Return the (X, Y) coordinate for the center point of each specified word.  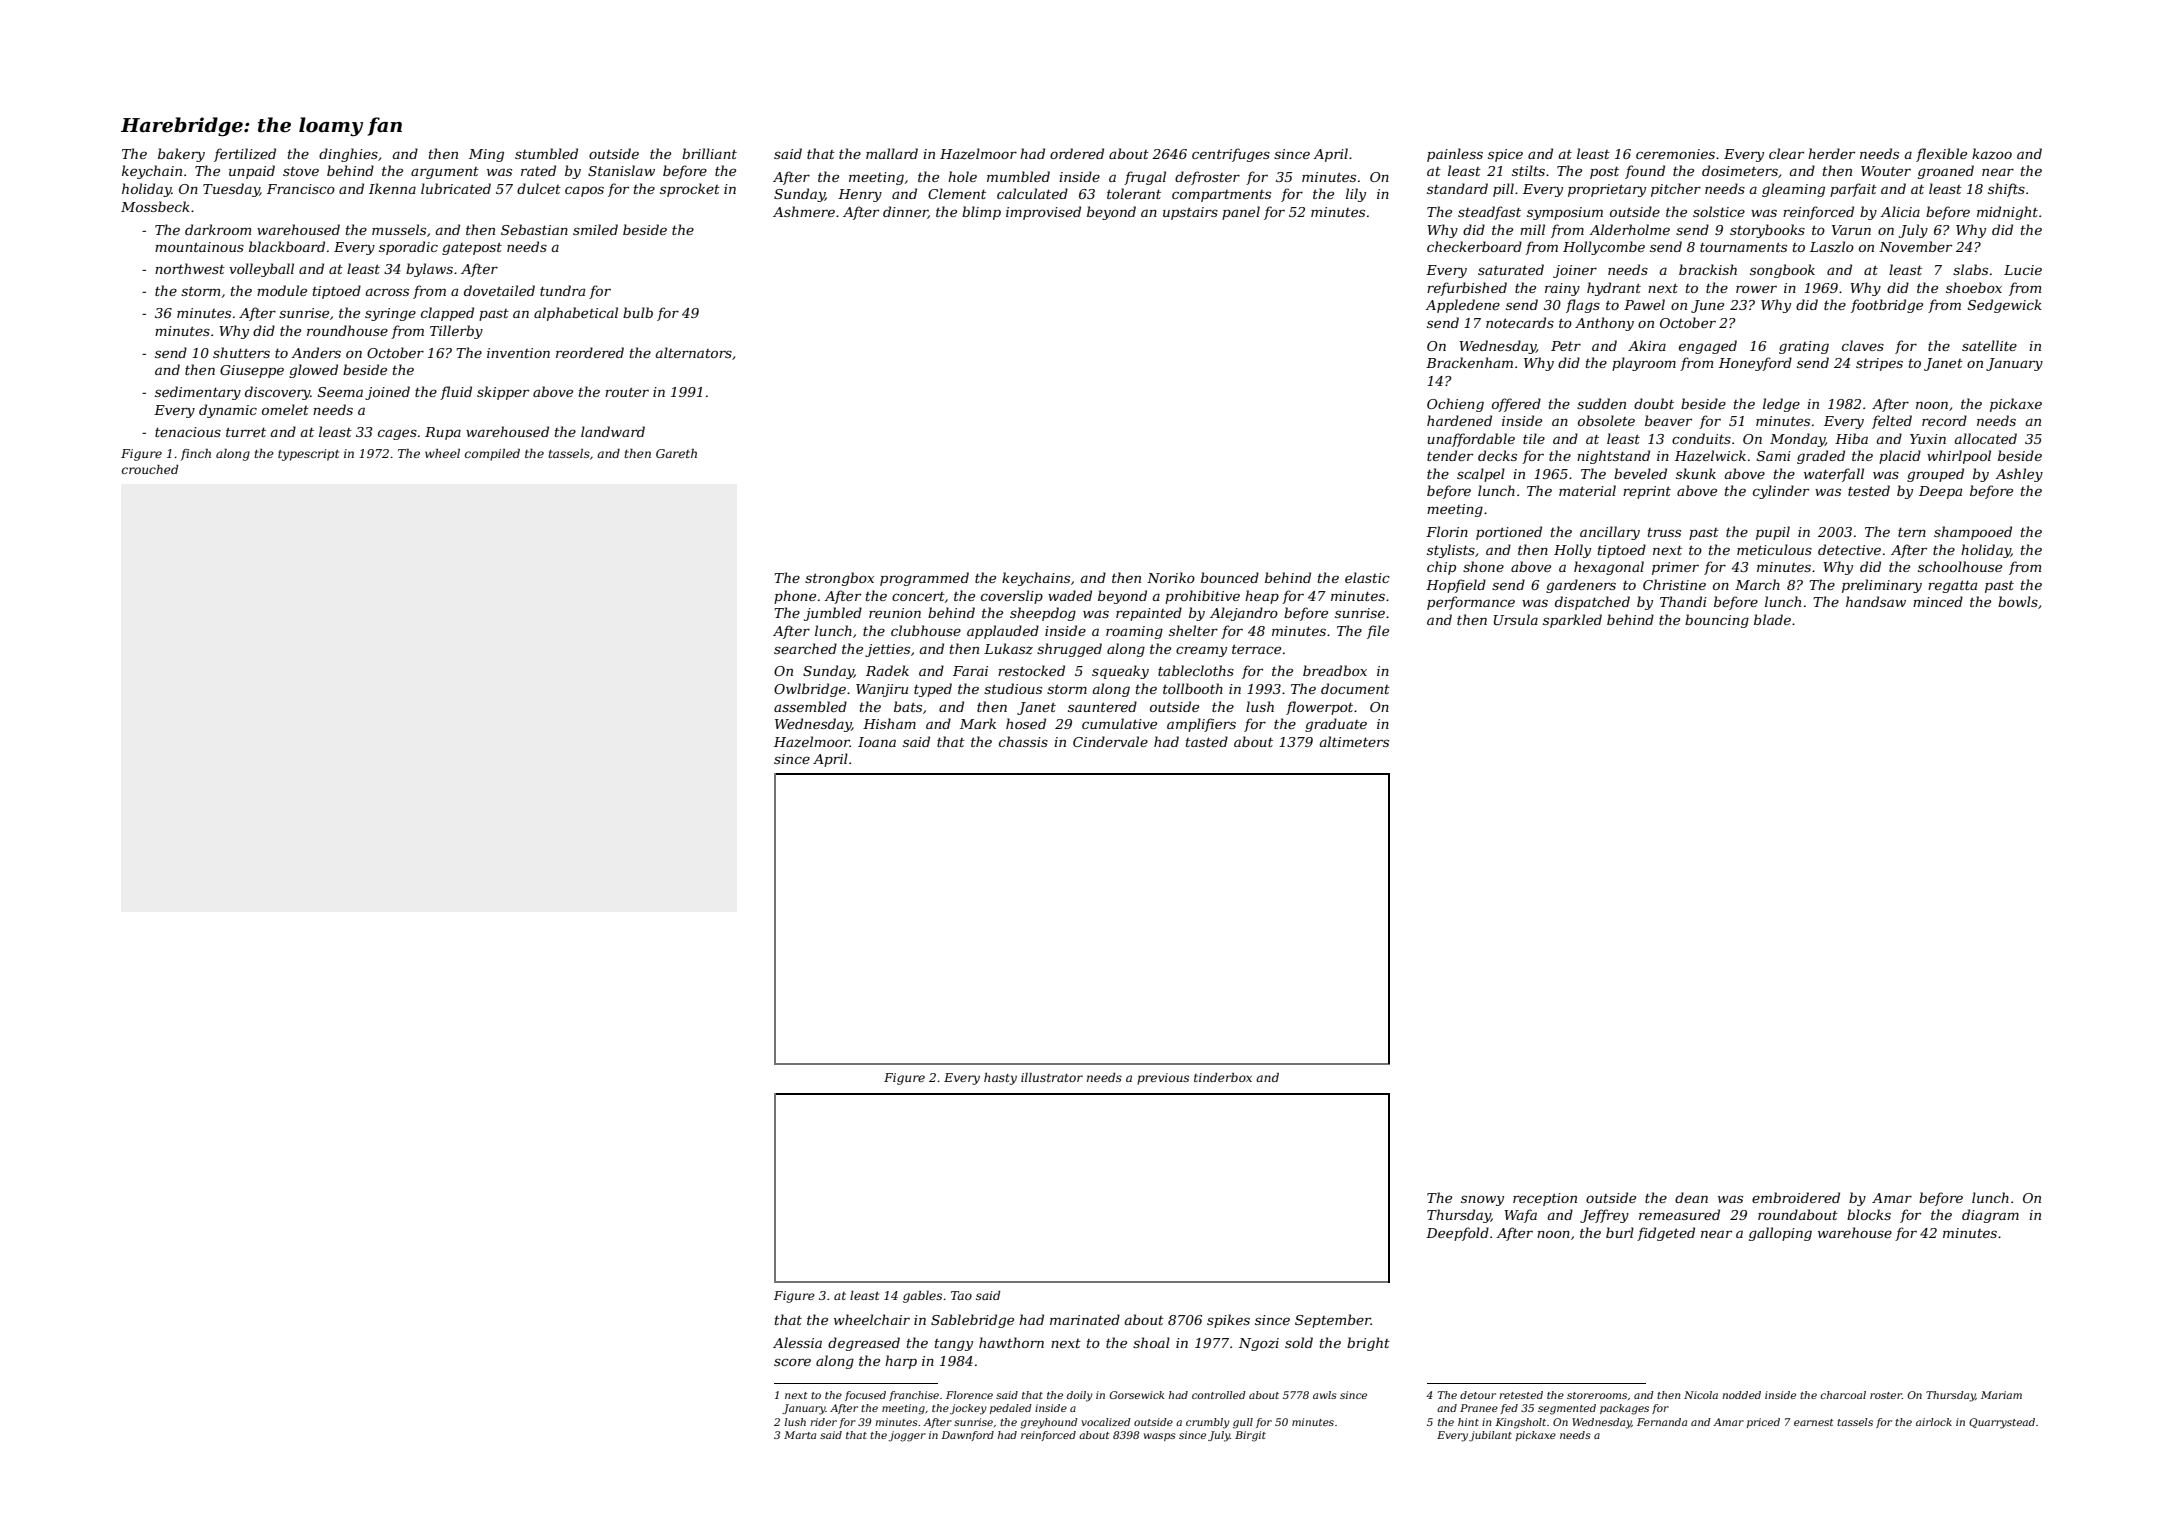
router (627, 392)
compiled (492, 455)
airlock (1934, 1422)
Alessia (797, 1342)
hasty (1000, 1079)
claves (1863, 345)
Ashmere (804, 211)
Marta (800, 1435)
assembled (810, 706)
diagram (1990, 1216)
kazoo (1992, 154)
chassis (1023, 741)
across (387, 292)
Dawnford (967, 1436)
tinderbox (1223, 1077)
